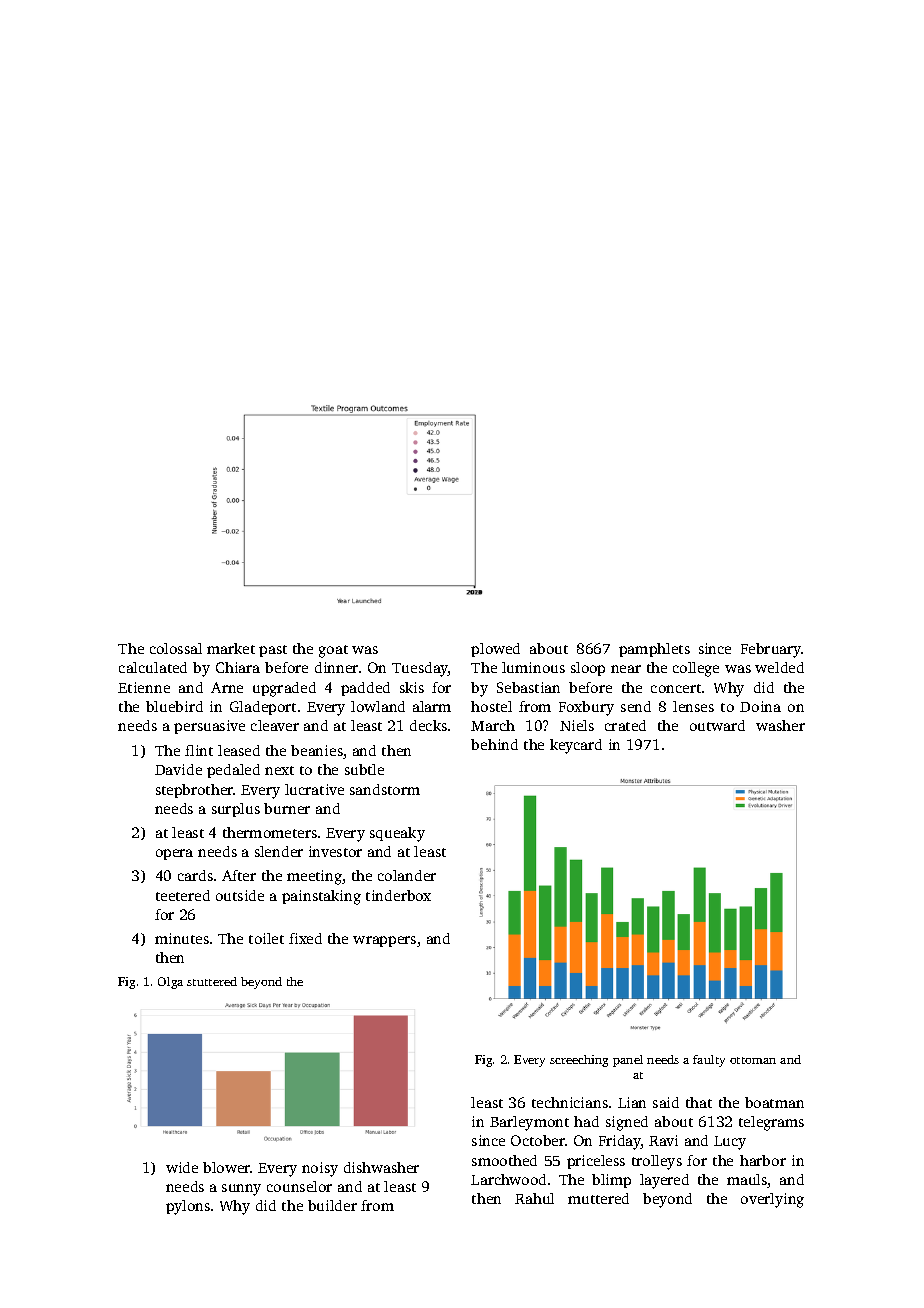  What do you see at coordinates (182, 1167) in the document?
I see `wide` at bounding box center [182, 1167].
